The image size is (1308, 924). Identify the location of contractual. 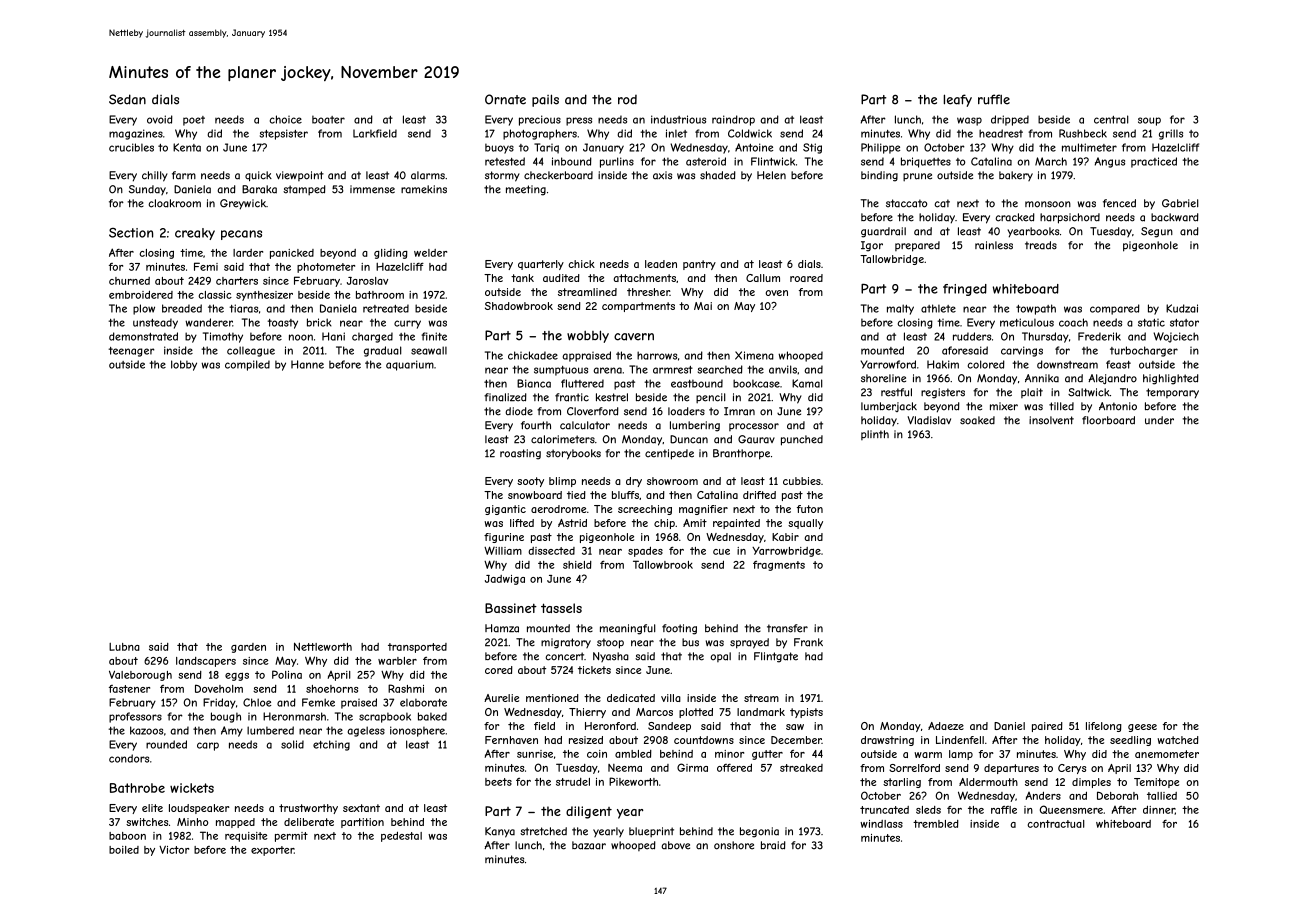
(1056, 824).
